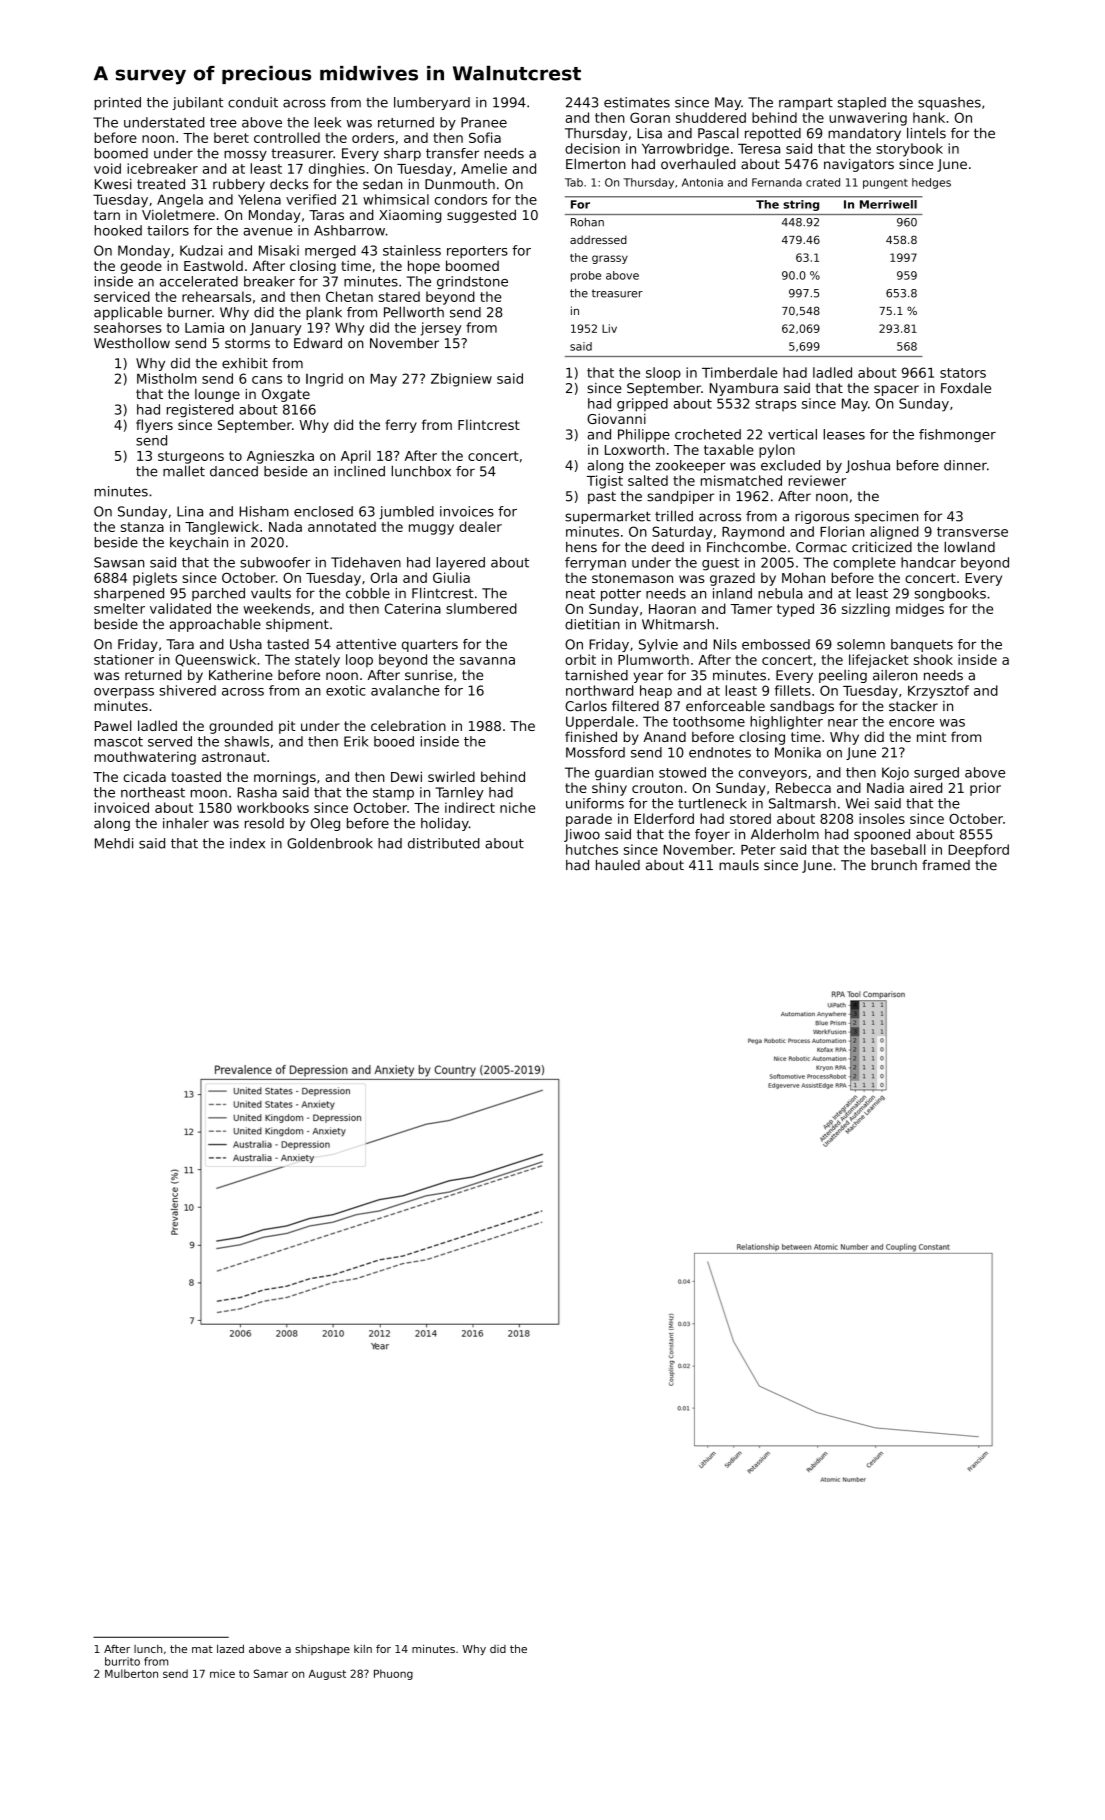  What do you see at coordinates (963, 373) in the page?
I see `stators` at bounding box center [963, 373].
